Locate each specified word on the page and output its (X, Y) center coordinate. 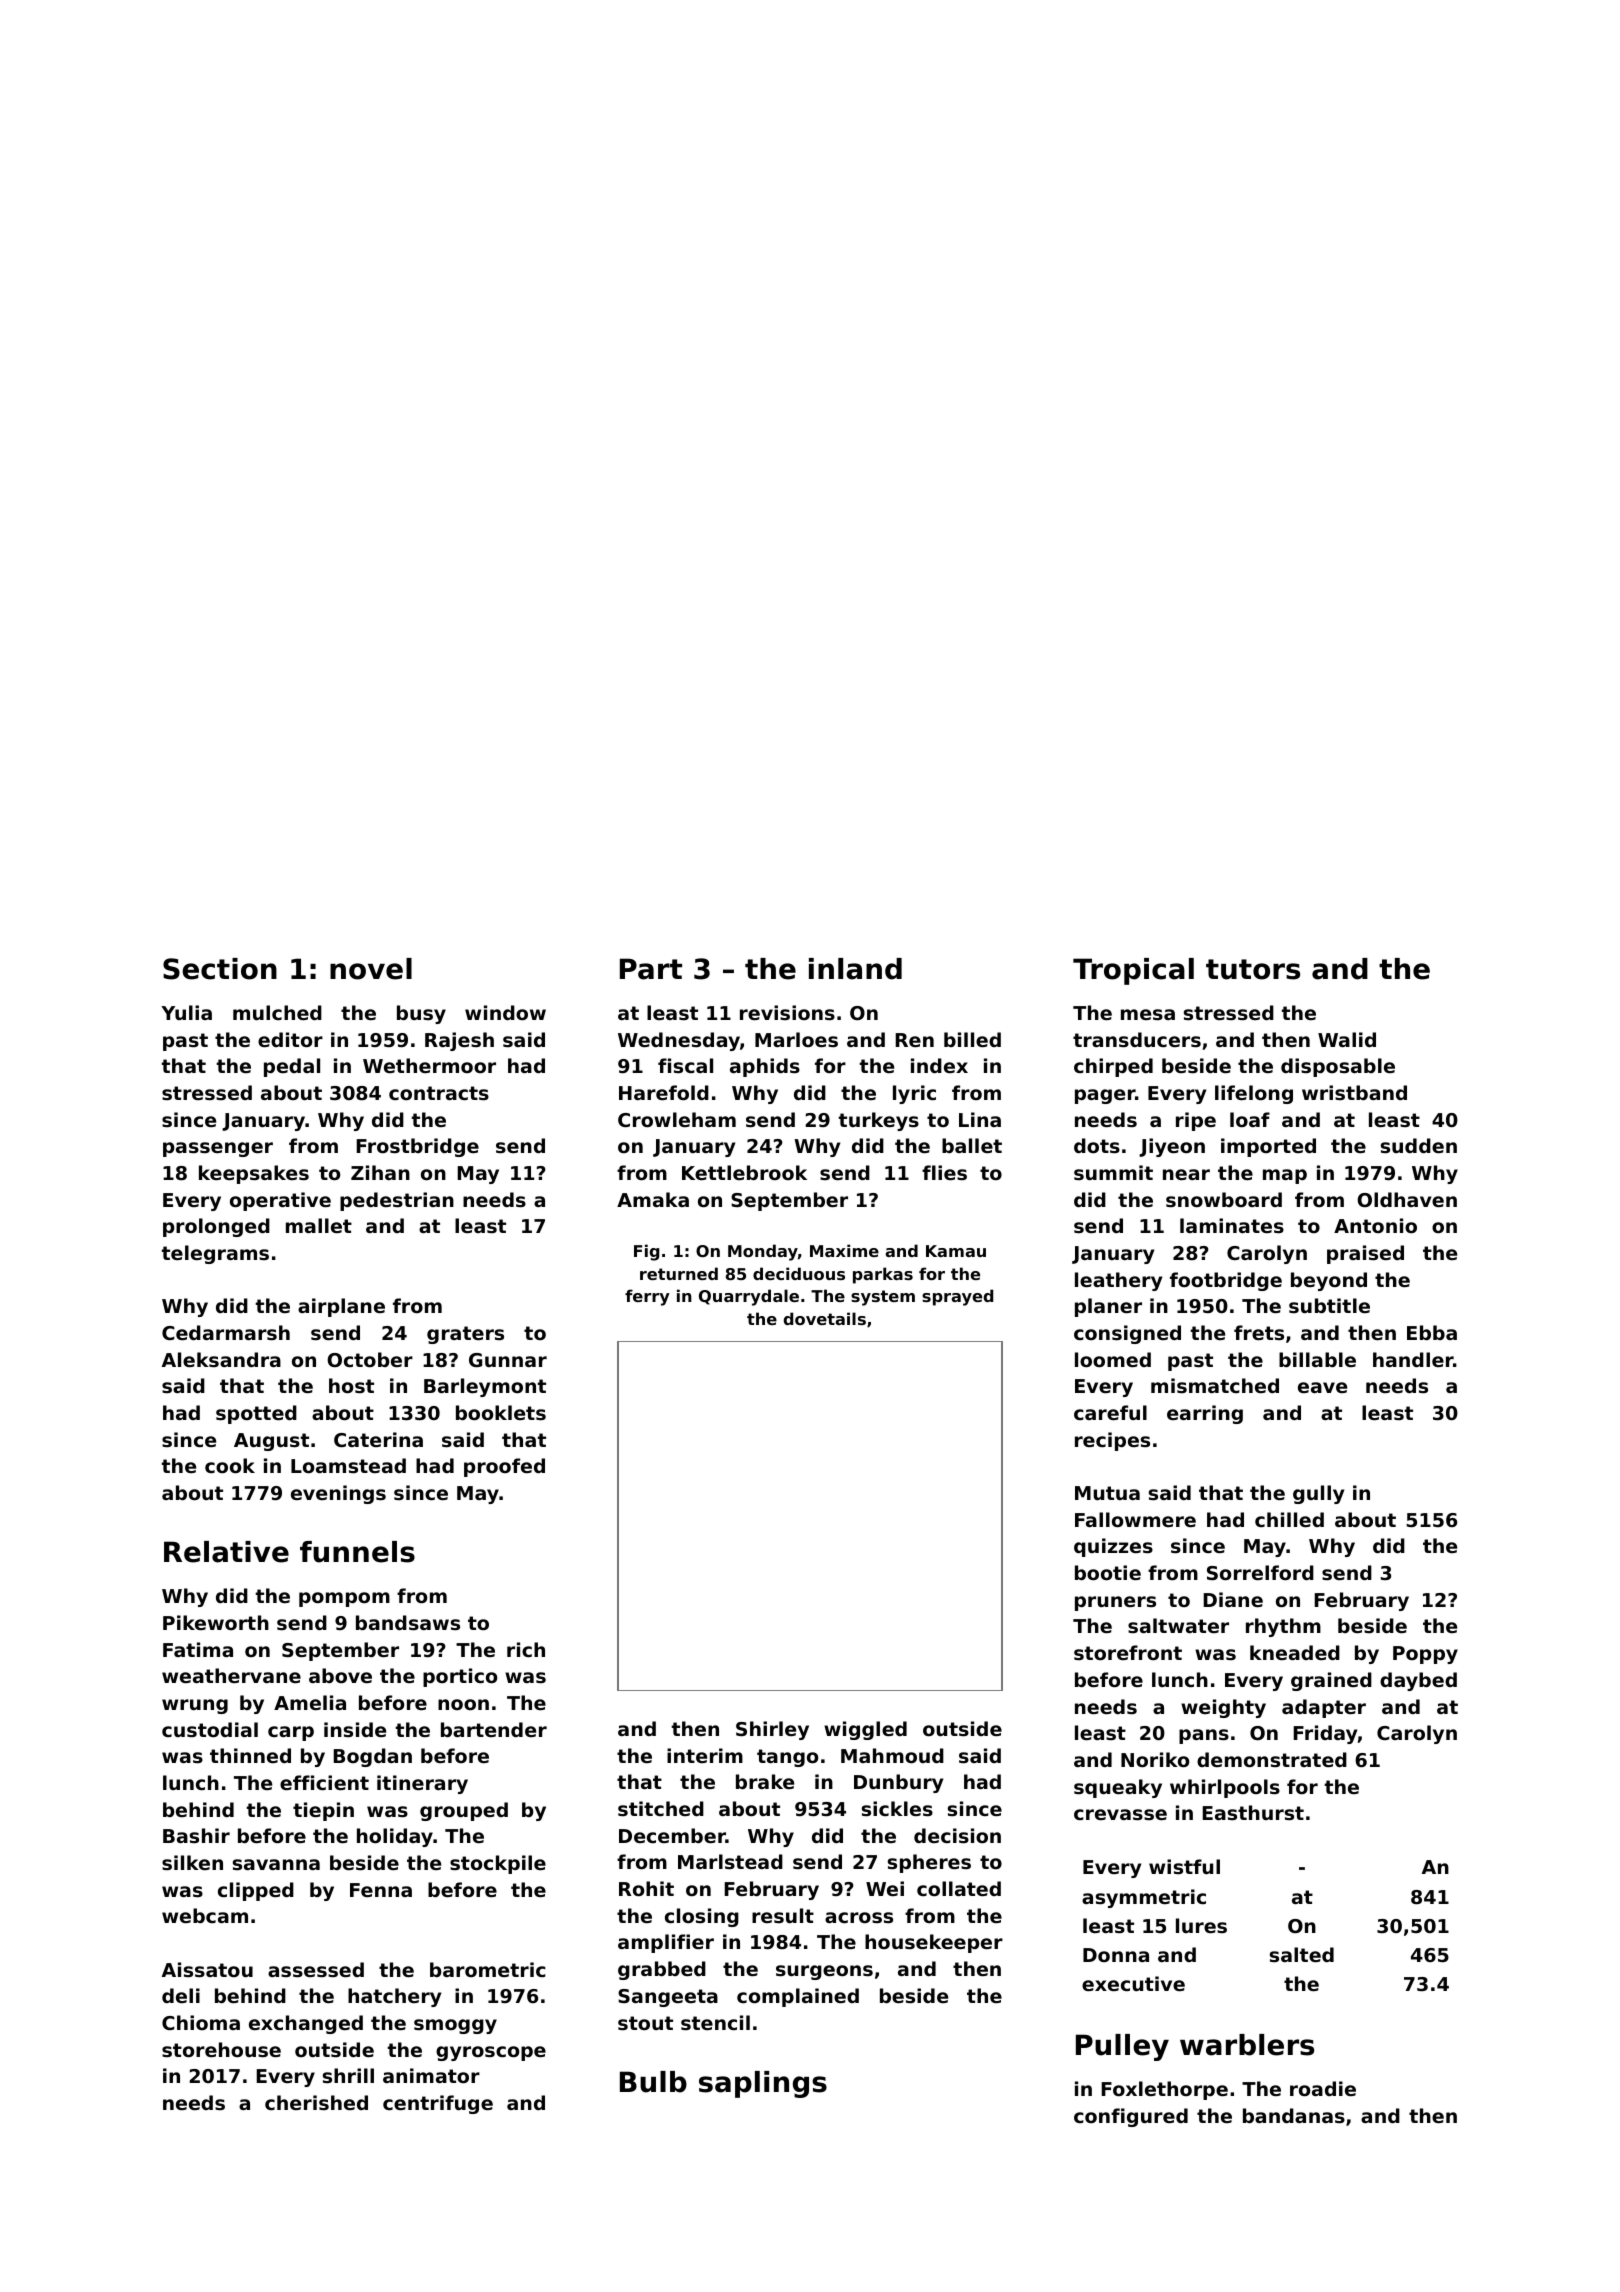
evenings (338, 1494)
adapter (1324, 1708)
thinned (250, 1755)
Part (651, 969)
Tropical (1133, 971)
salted (1302, 1955)
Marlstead (730, 1862)
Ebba (1432, 1332)
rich (526, 1649)
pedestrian (397, 1201)
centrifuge (438, 2104)
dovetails (824, 1318)
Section (220, 969)
